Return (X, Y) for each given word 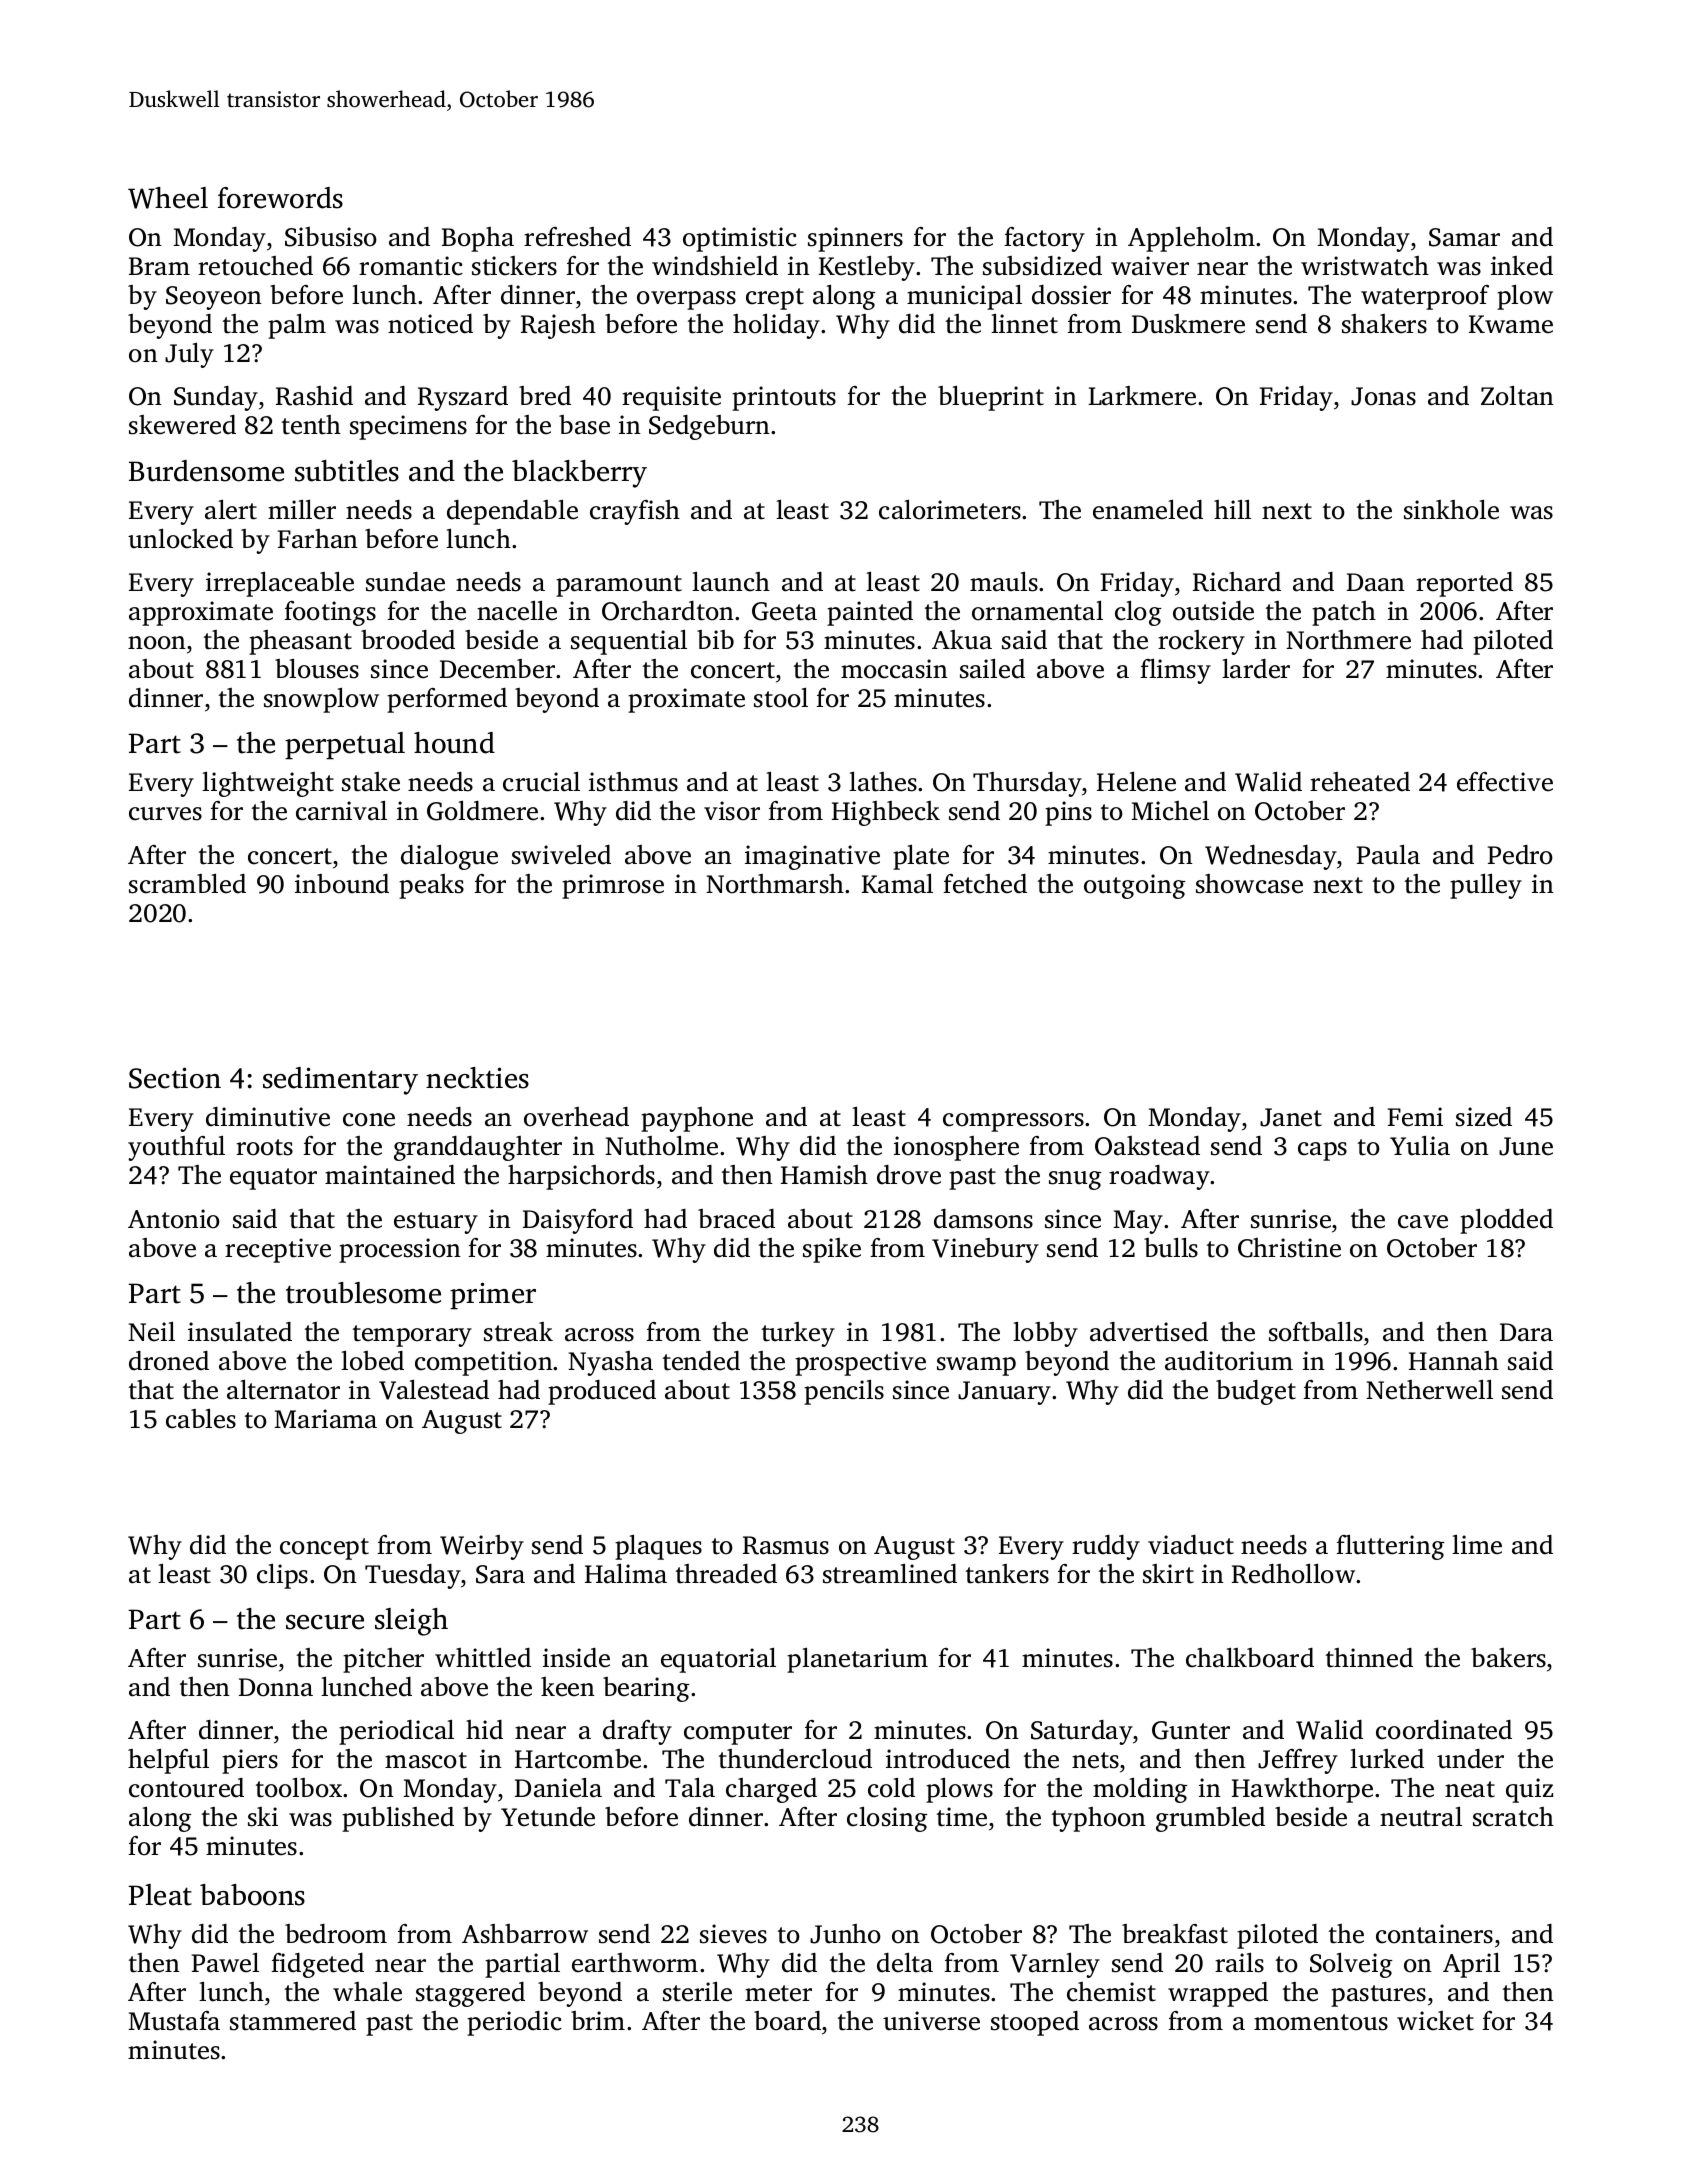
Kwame (1511, 324)
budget (1256, 1392)
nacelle (517, 611)
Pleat (160, 1895)
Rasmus (786, 1545)
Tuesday (413, 1576)
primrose (613, 886)
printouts (784, 398)
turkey (798, 1334)
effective (1505, 782)
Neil (151, 1332)
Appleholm (1191, 239)
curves (165, 814)
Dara (1526, 1332)
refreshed (577, 237)
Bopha (478, 239)
